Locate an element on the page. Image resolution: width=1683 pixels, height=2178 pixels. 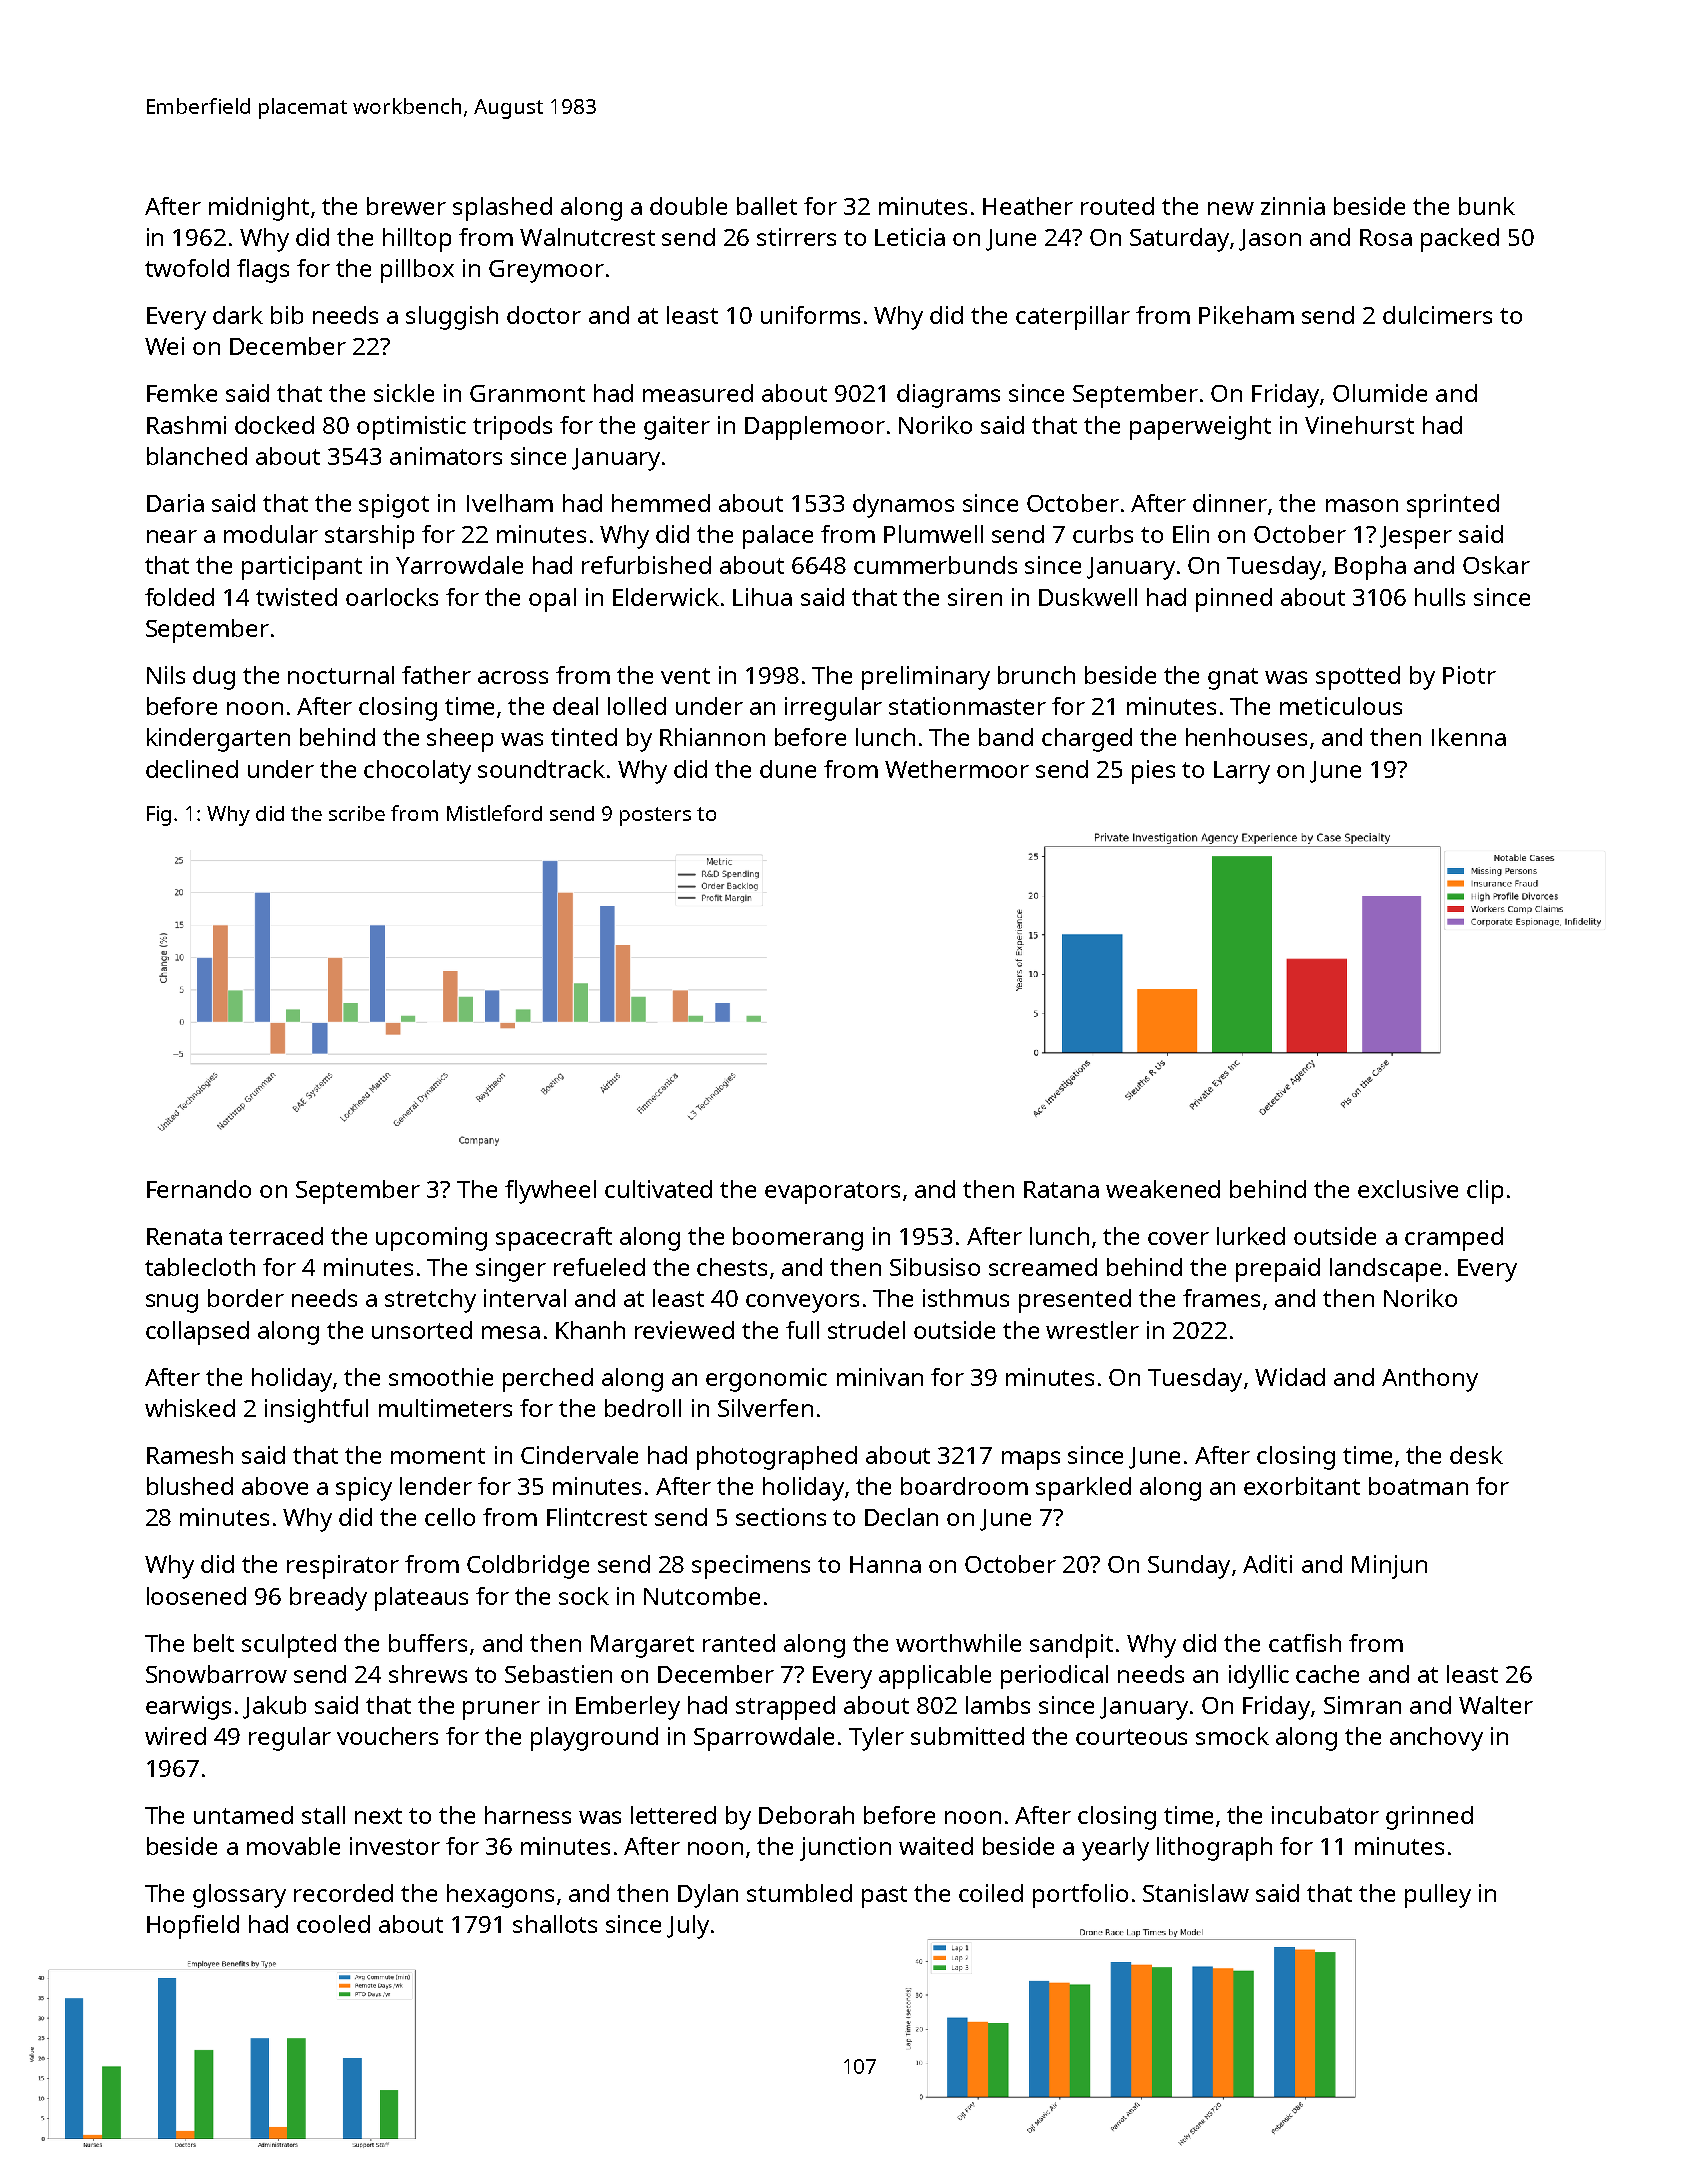
twofold is located at coordinates (187, 268).
